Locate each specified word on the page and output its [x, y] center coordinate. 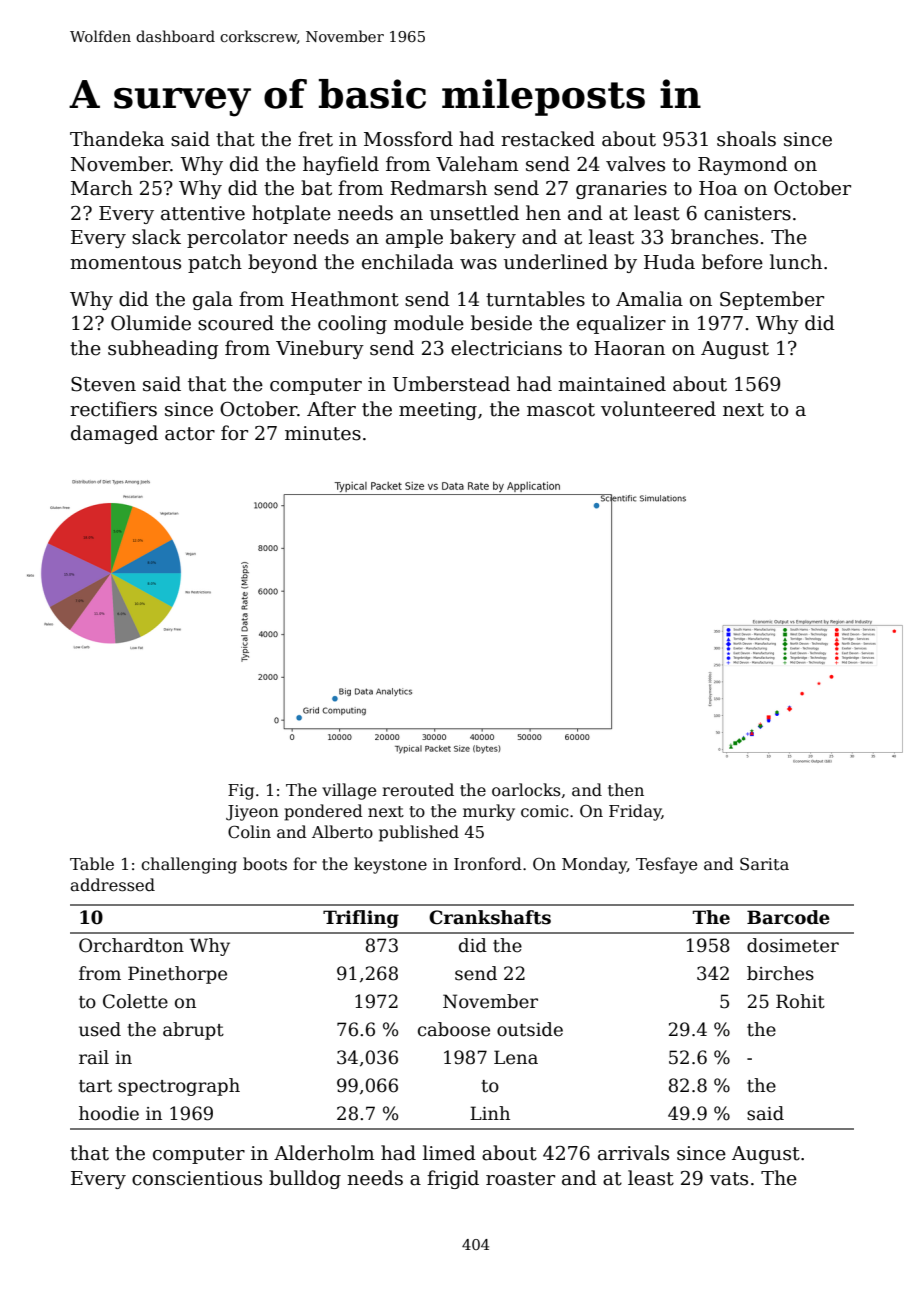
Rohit [800, 1001]
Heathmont [345, 299]
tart [95, 1086]
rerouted [418, 790]
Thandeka [117, 139]
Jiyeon [252, 813]
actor [190, 434]
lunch [796, 262]
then [626, 790]
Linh [490, 1113]
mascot [561, 410]
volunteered [658, 409]
